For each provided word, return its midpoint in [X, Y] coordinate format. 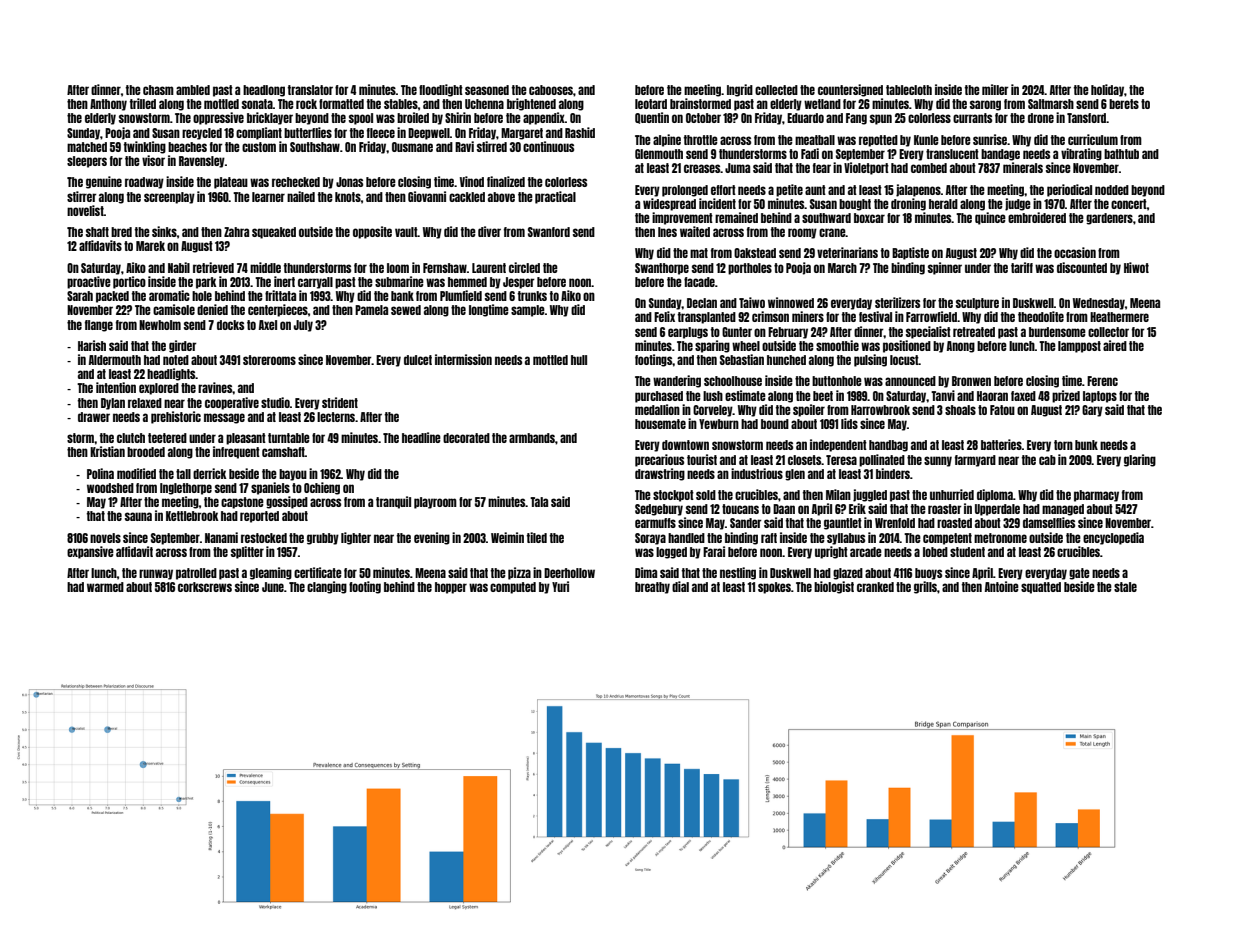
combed [929, 168]
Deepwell [429, 134]
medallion [657, 409]
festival [875, 316]
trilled [143, 103]
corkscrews [205, 587]
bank [402, 296]
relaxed [145, 403]
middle [265, 267]
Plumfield [461, 295]
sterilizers [897, 302]
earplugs [688, 333]
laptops [1100, 397]
